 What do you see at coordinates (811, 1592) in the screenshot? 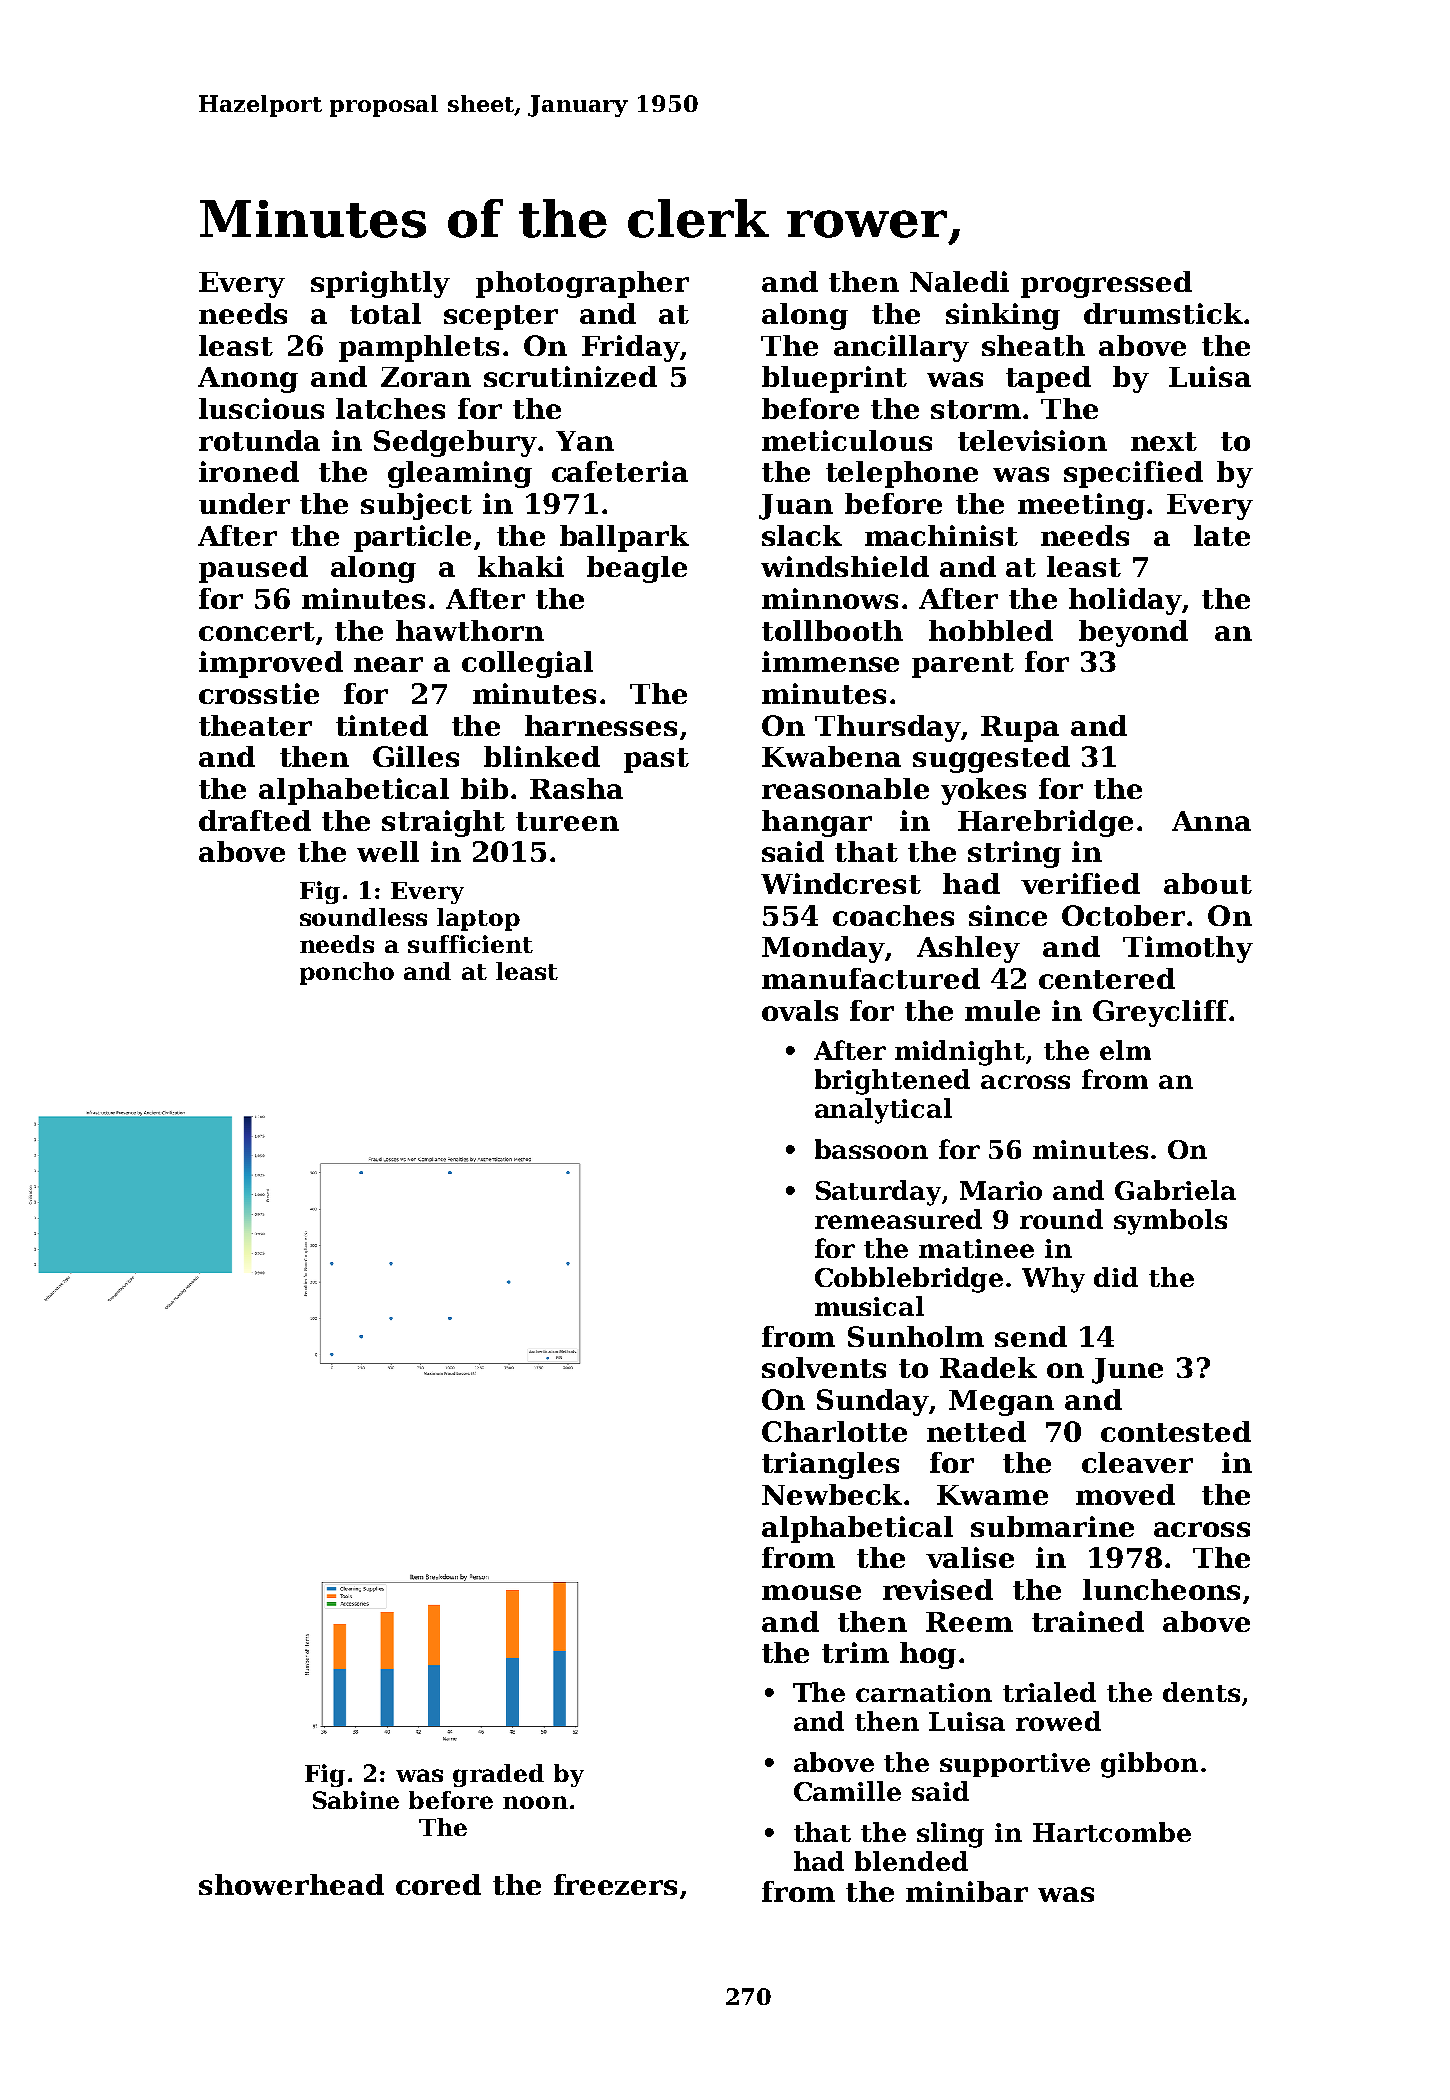
I see `mouse` at bounding box center [811, 1592].
